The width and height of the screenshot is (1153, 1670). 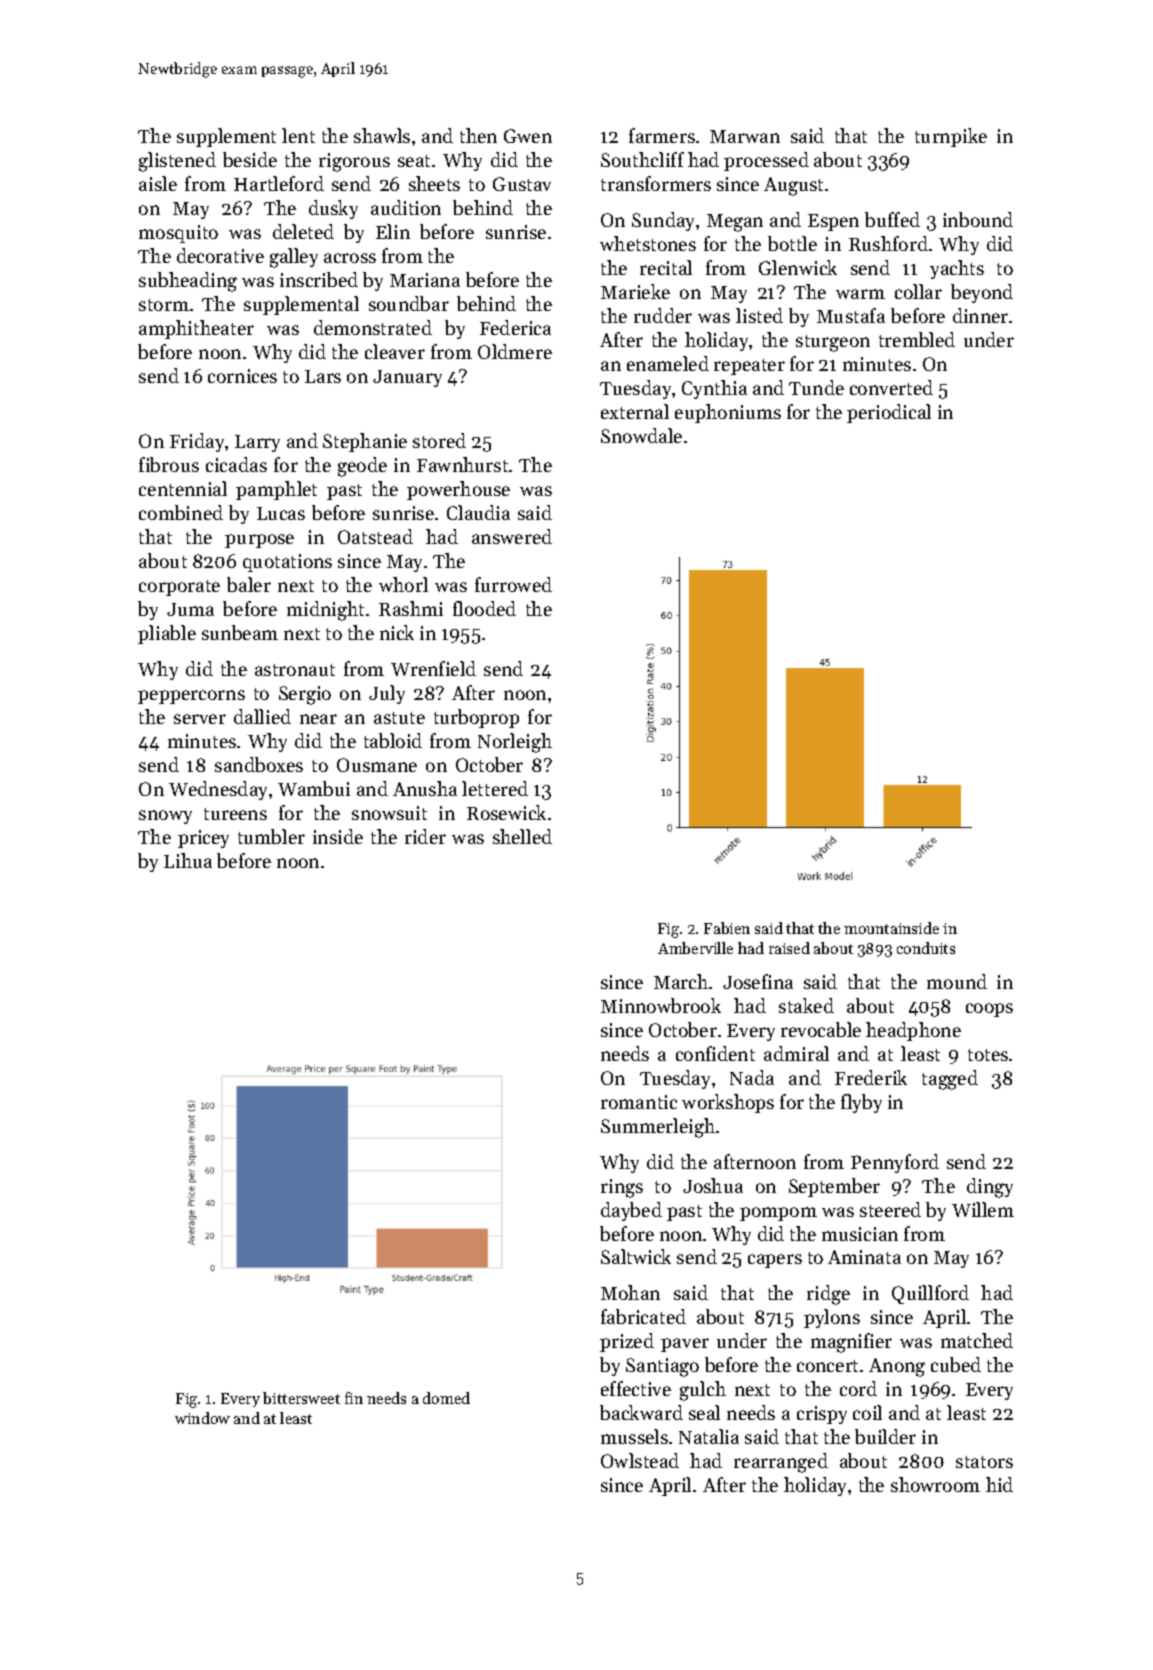 What do you see at coordinates (301, 1398) in the screenshot?
I see `bittersweet` at bounding box center [301, 1398].
